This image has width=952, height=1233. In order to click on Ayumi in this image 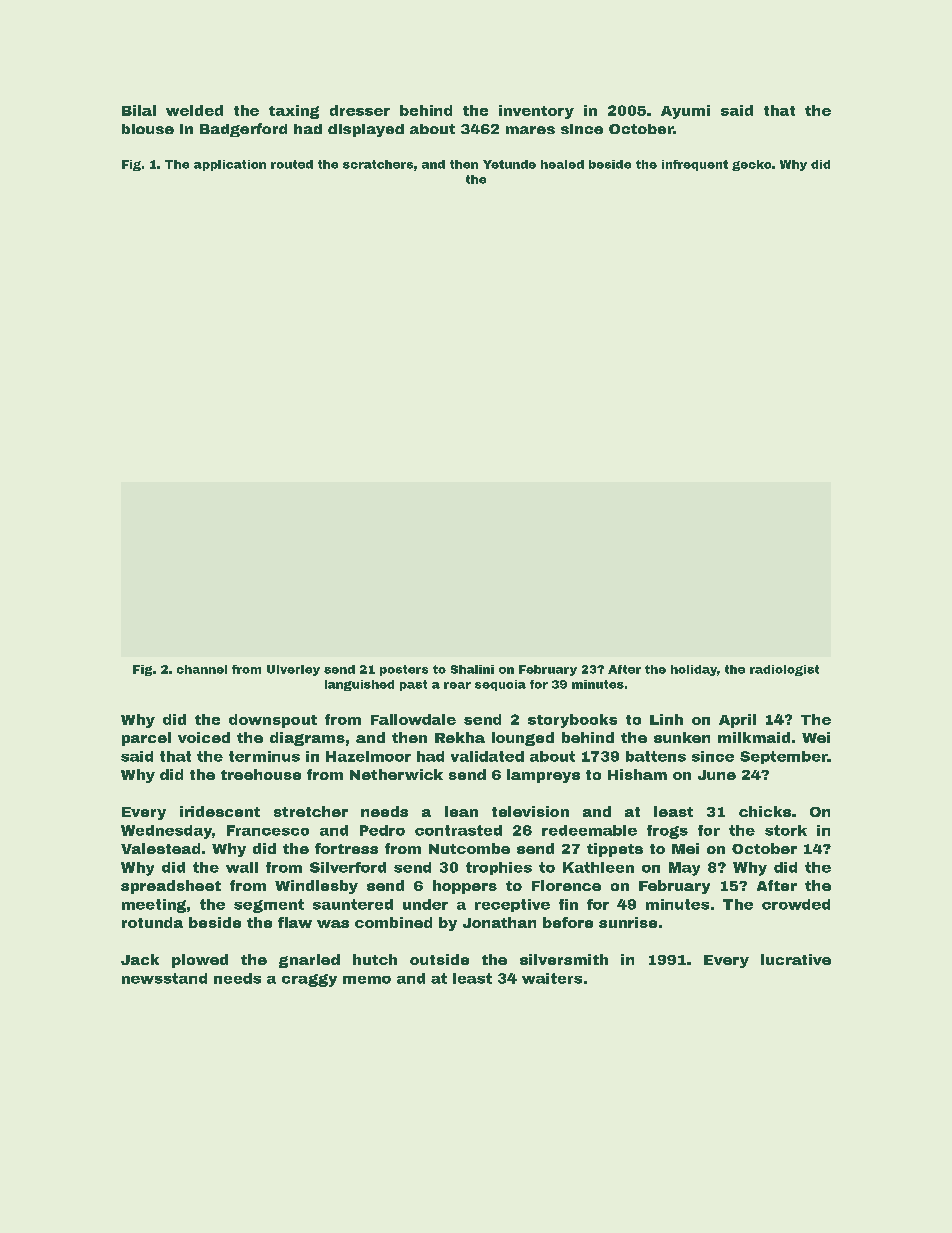, I will do `click(685, 112)`.
